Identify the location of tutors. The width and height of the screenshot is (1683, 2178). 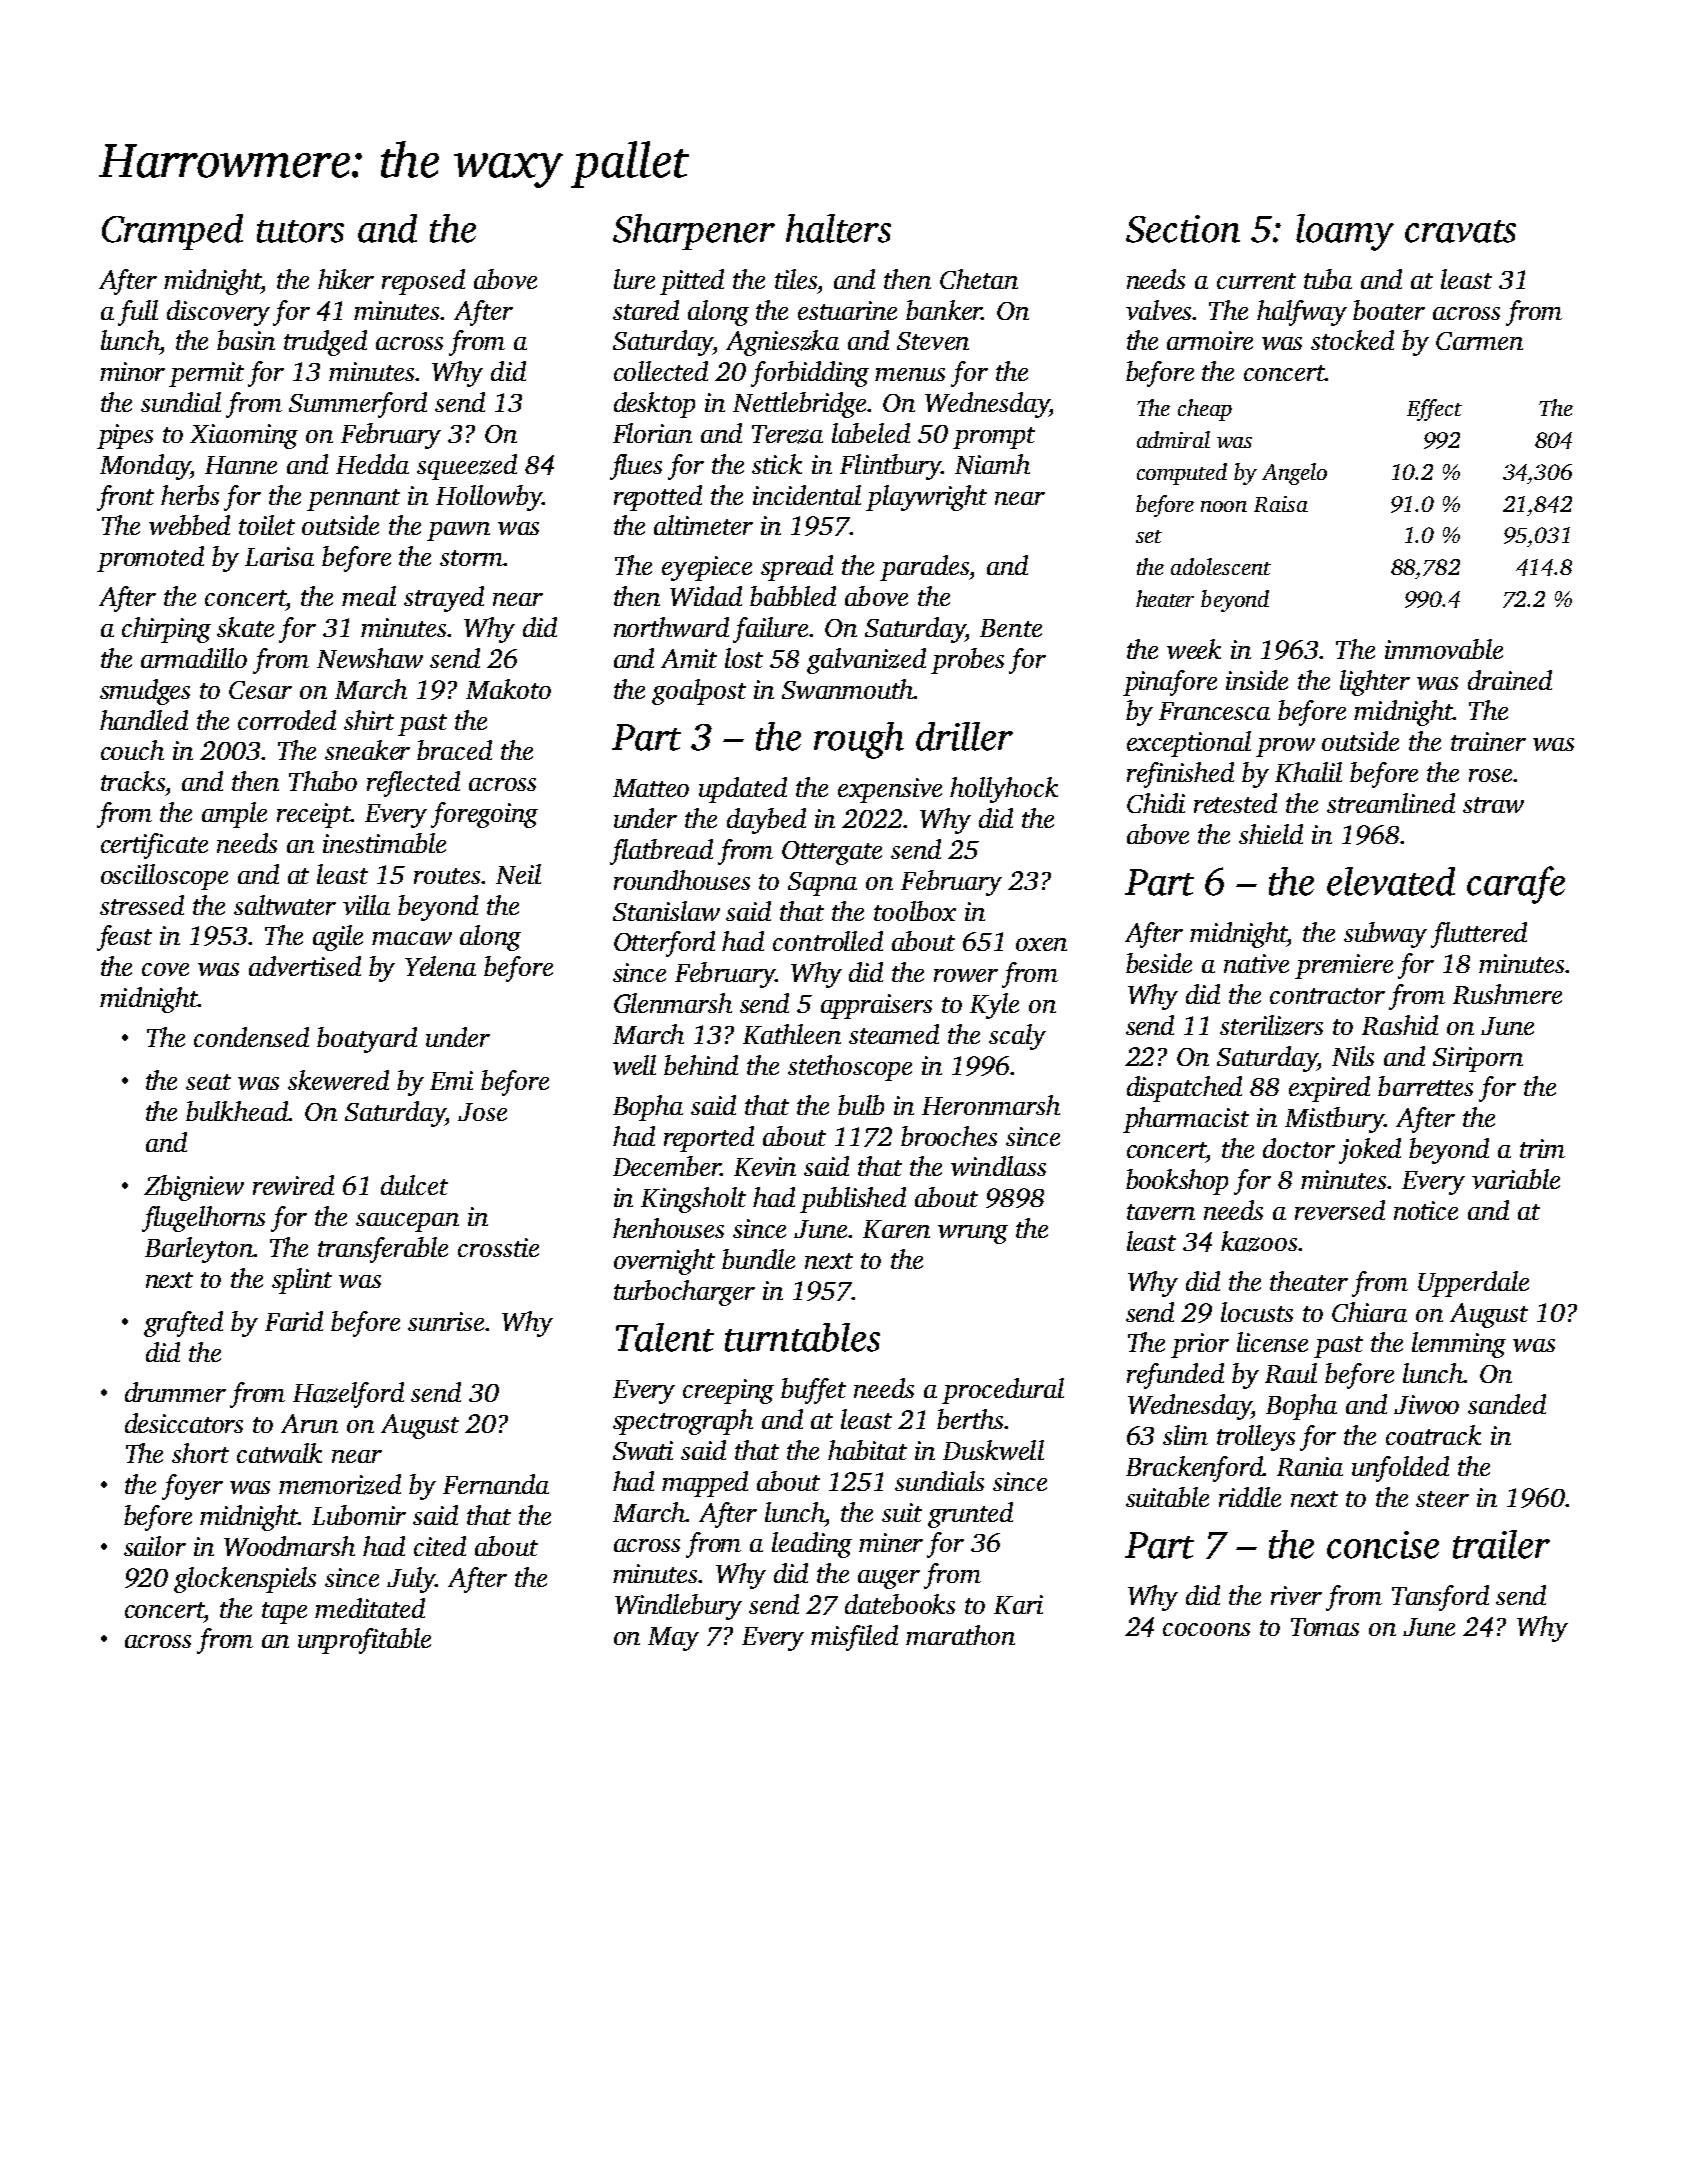
(300, 231).
